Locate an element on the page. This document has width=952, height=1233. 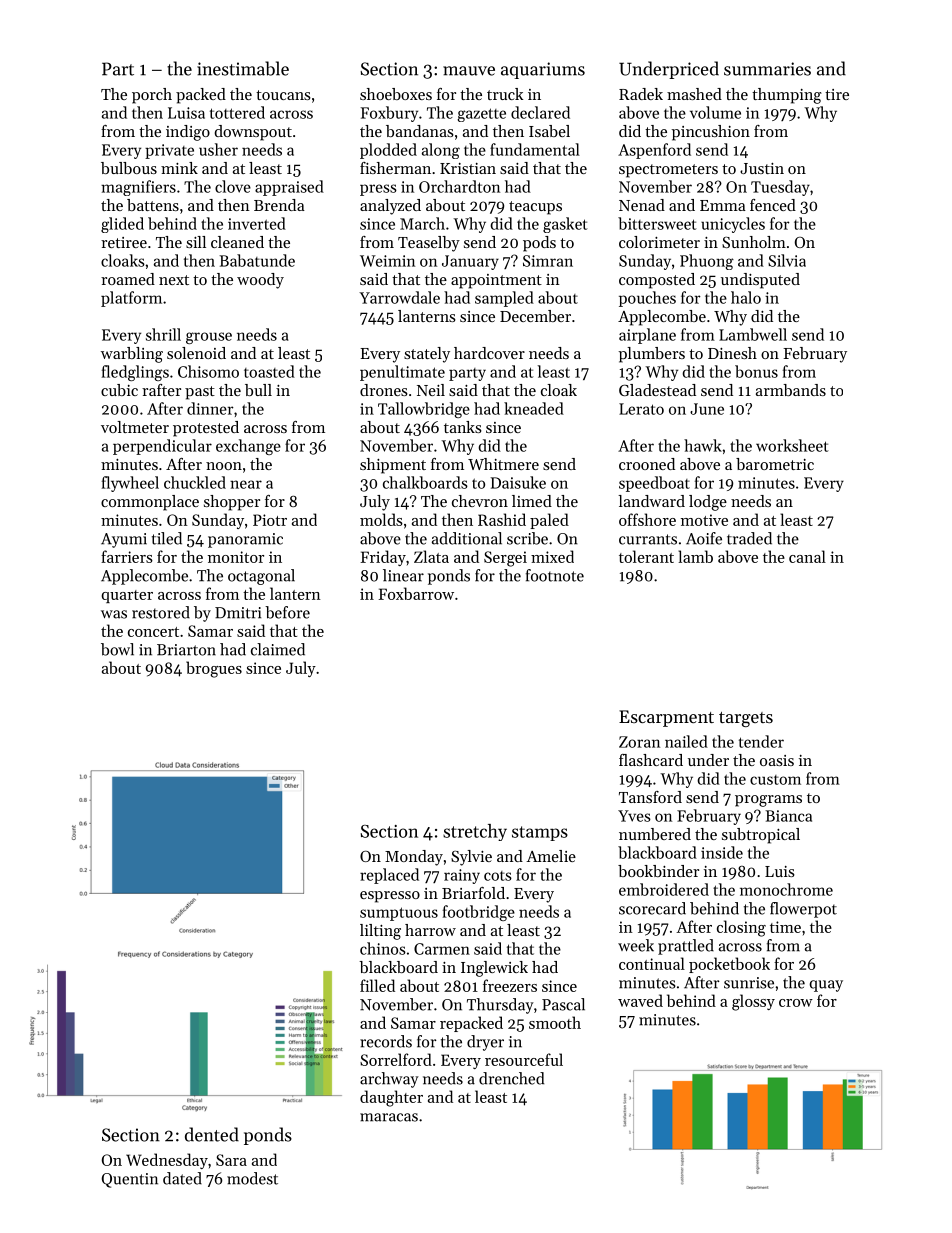
glided is located at coordinates (122, 225).
